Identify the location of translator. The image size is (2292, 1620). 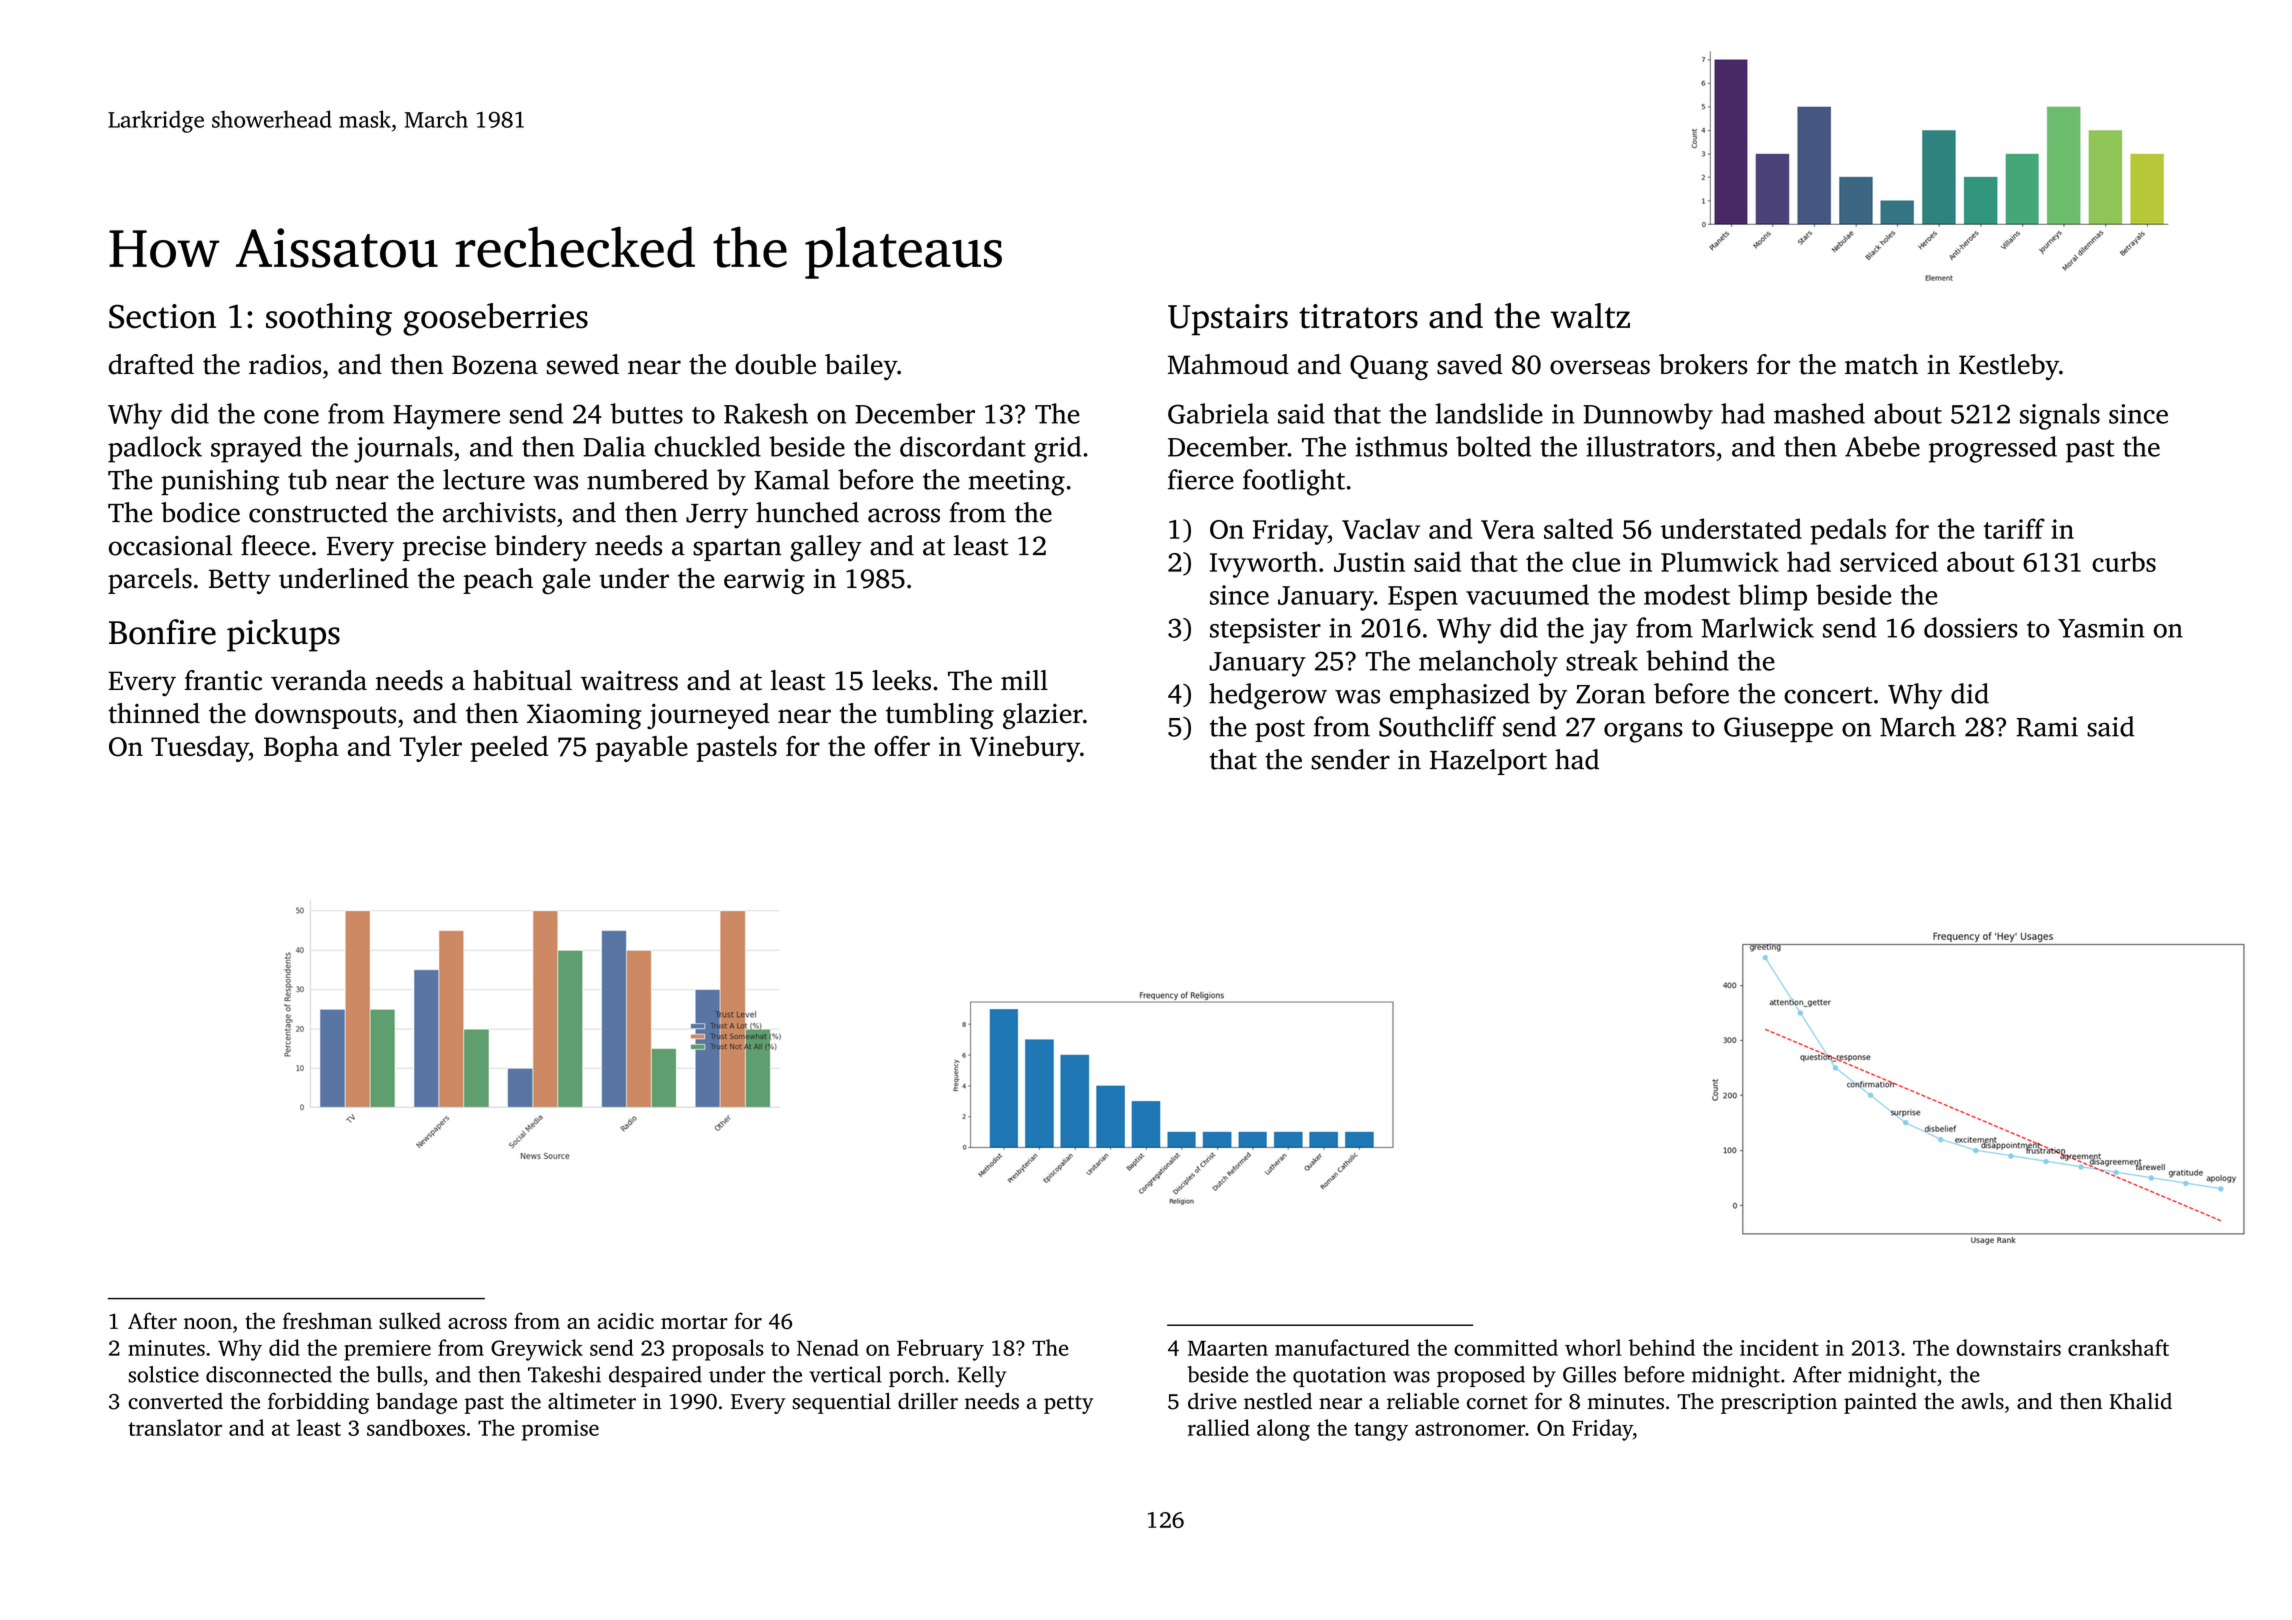
(175, 1427).
